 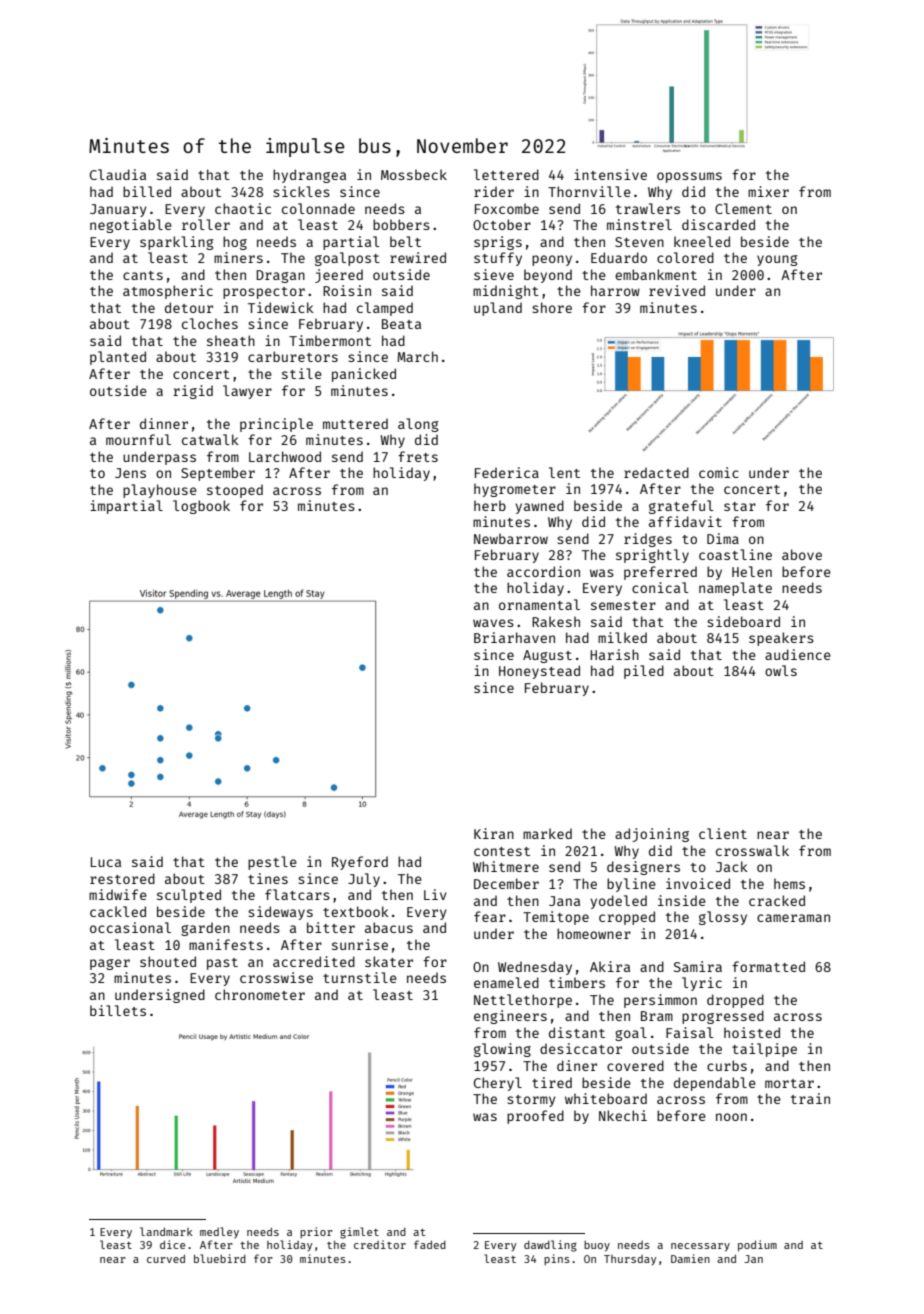 I want to click on enameled, so click(x=506, y=982).
